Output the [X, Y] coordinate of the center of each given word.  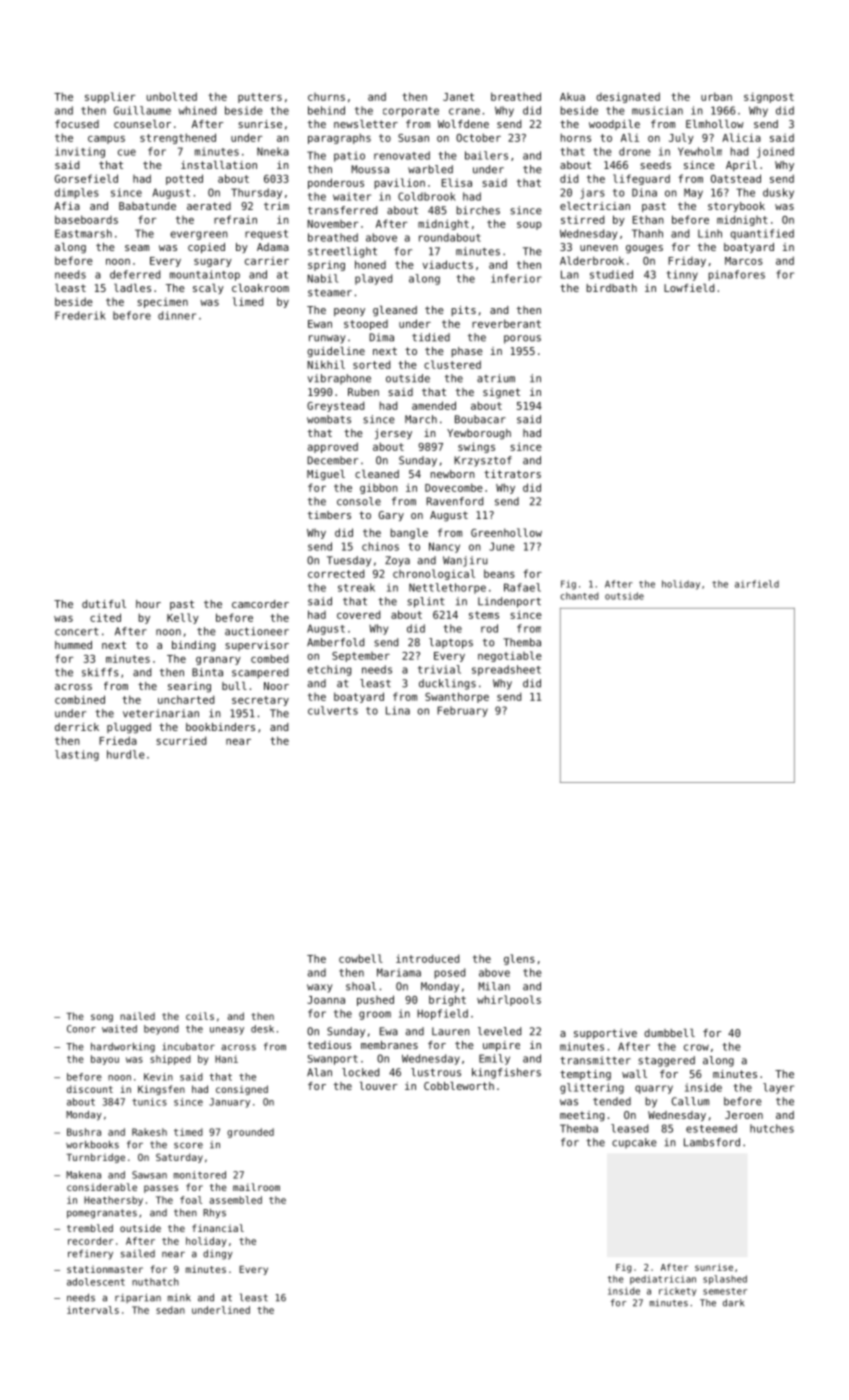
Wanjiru [465, 561]
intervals [93, 1310]
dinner [177, 315]
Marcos [744, 261]
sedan [170, 1310]
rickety [677, 1291]
